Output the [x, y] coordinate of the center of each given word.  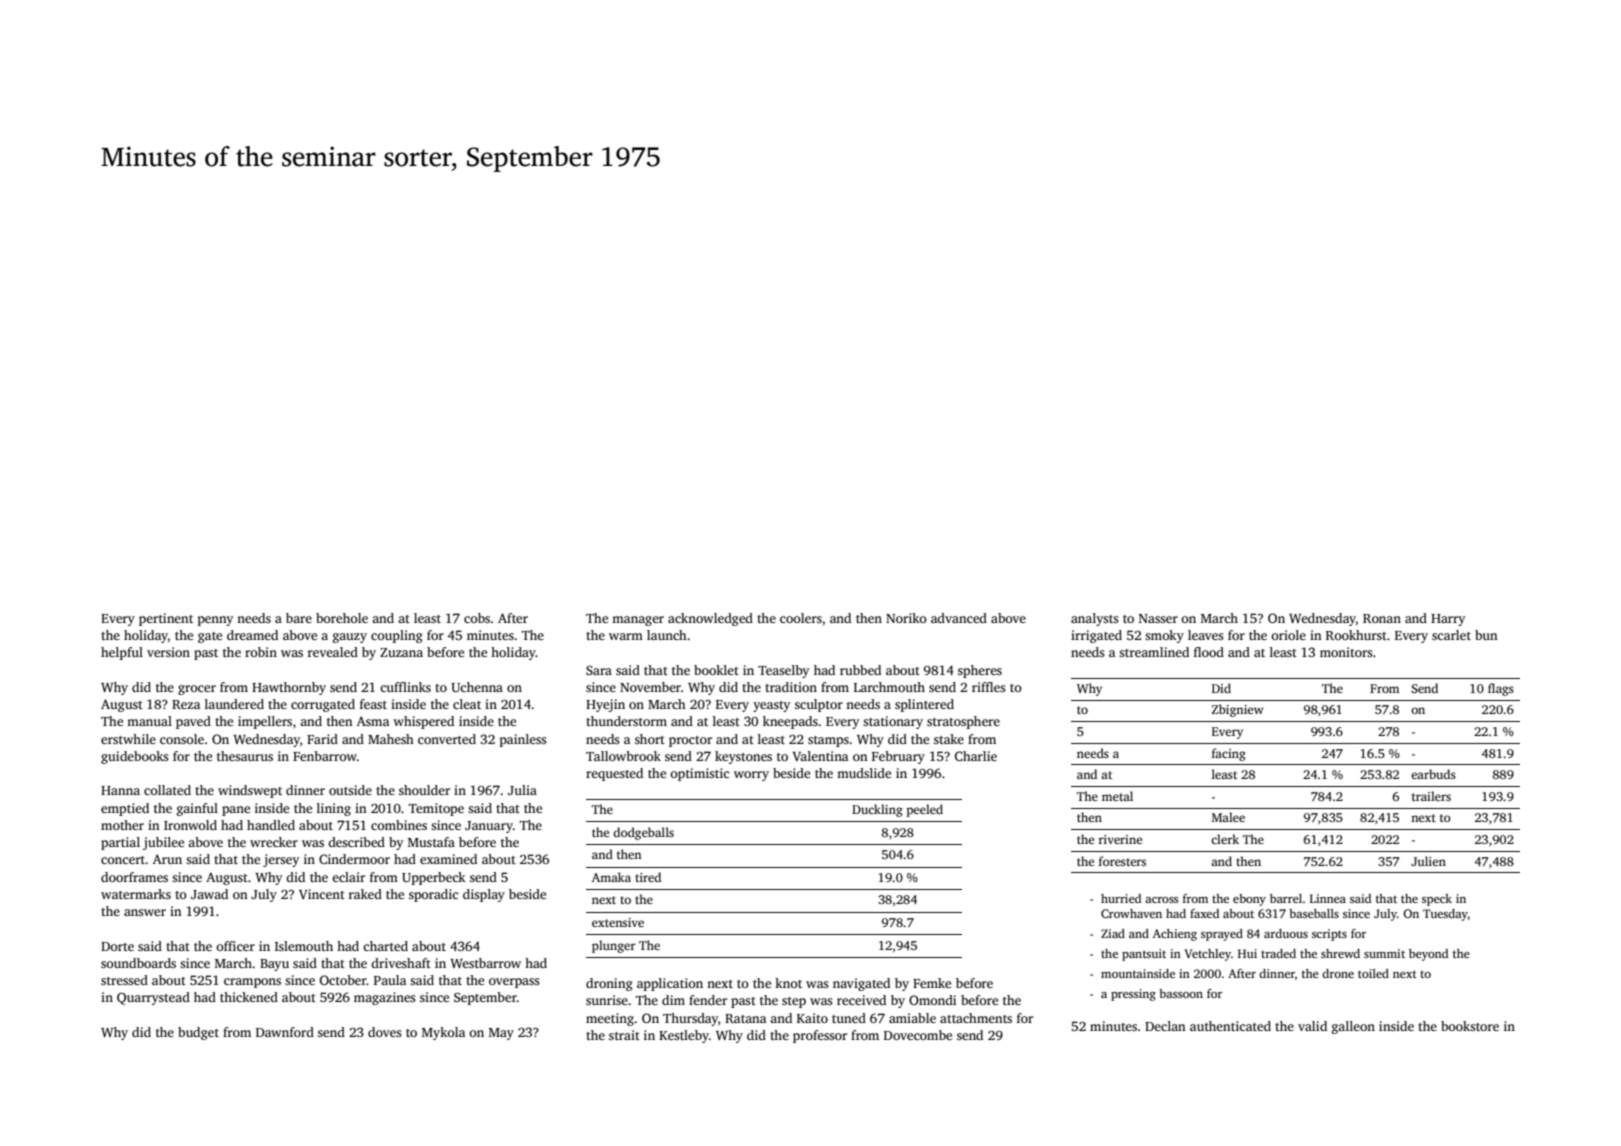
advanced [959, 618]
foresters [1122, 861]
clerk [1225, 839]
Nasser [1158, 618]
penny [215, 621]
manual [149, 721]
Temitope [436, 809]
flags [1501, 689]
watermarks [136, 894]
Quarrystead [153, 998]
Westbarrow [485, 963]
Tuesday [1445, 915]
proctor [690, 741]
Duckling [877, 810]
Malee [1228, 817]
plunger [614, 946]
